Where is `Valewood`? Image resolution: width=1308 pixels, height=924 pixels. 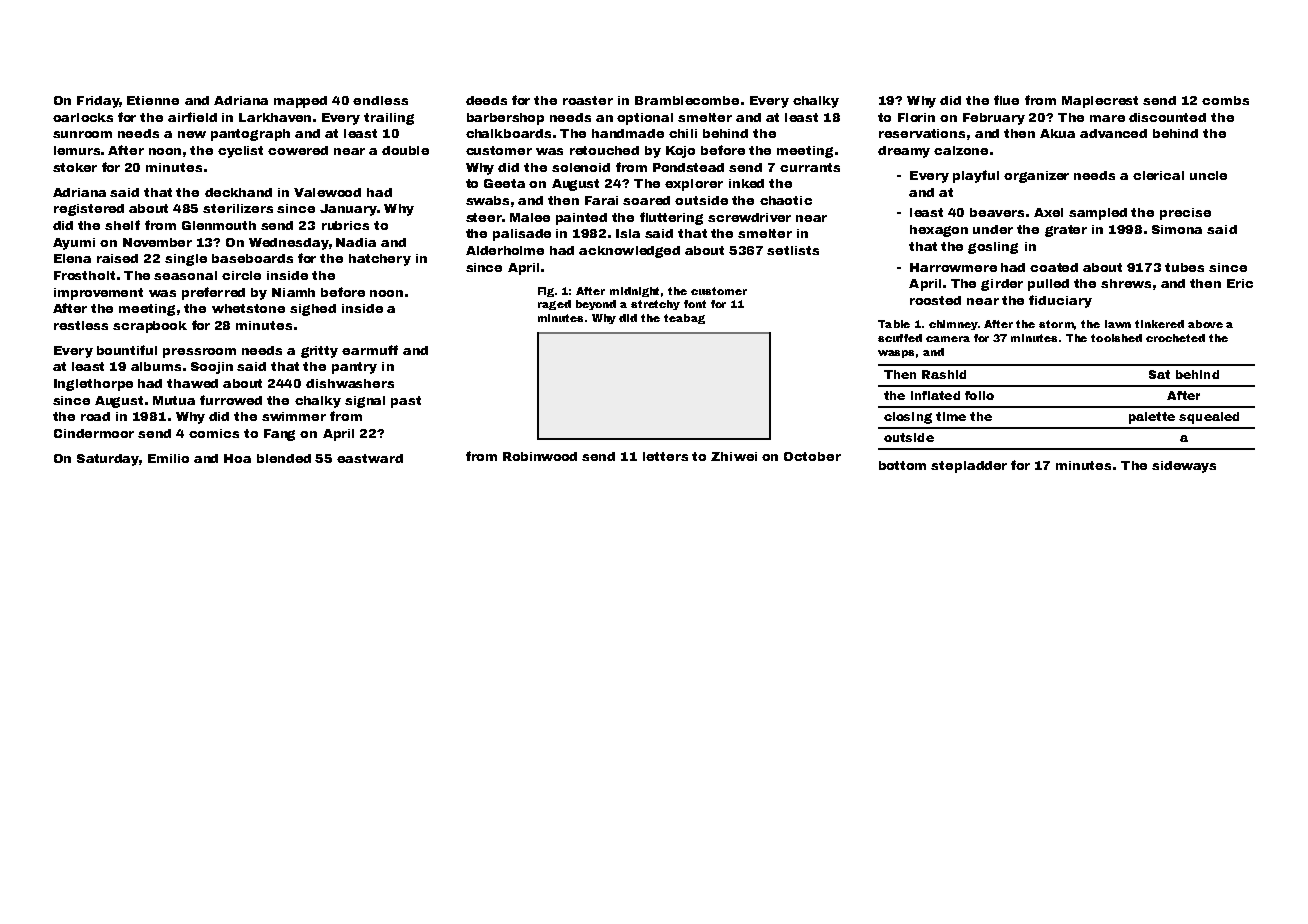
Valewood is located at coordinates (327, 192).
